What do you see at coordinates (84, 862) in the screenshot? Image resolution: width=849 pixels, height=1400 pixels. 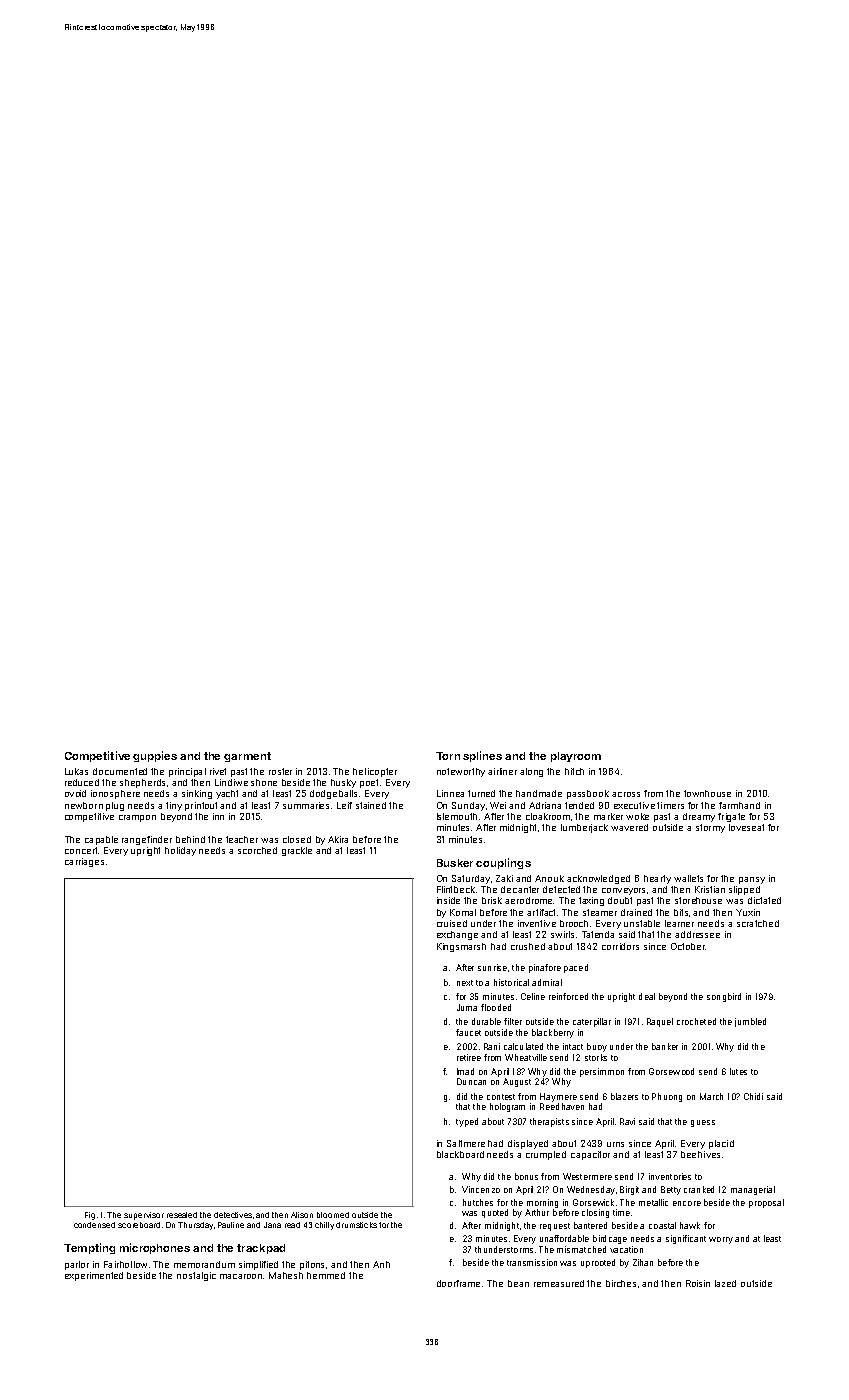 I see `carriages` at bounding box center [84, 862].
